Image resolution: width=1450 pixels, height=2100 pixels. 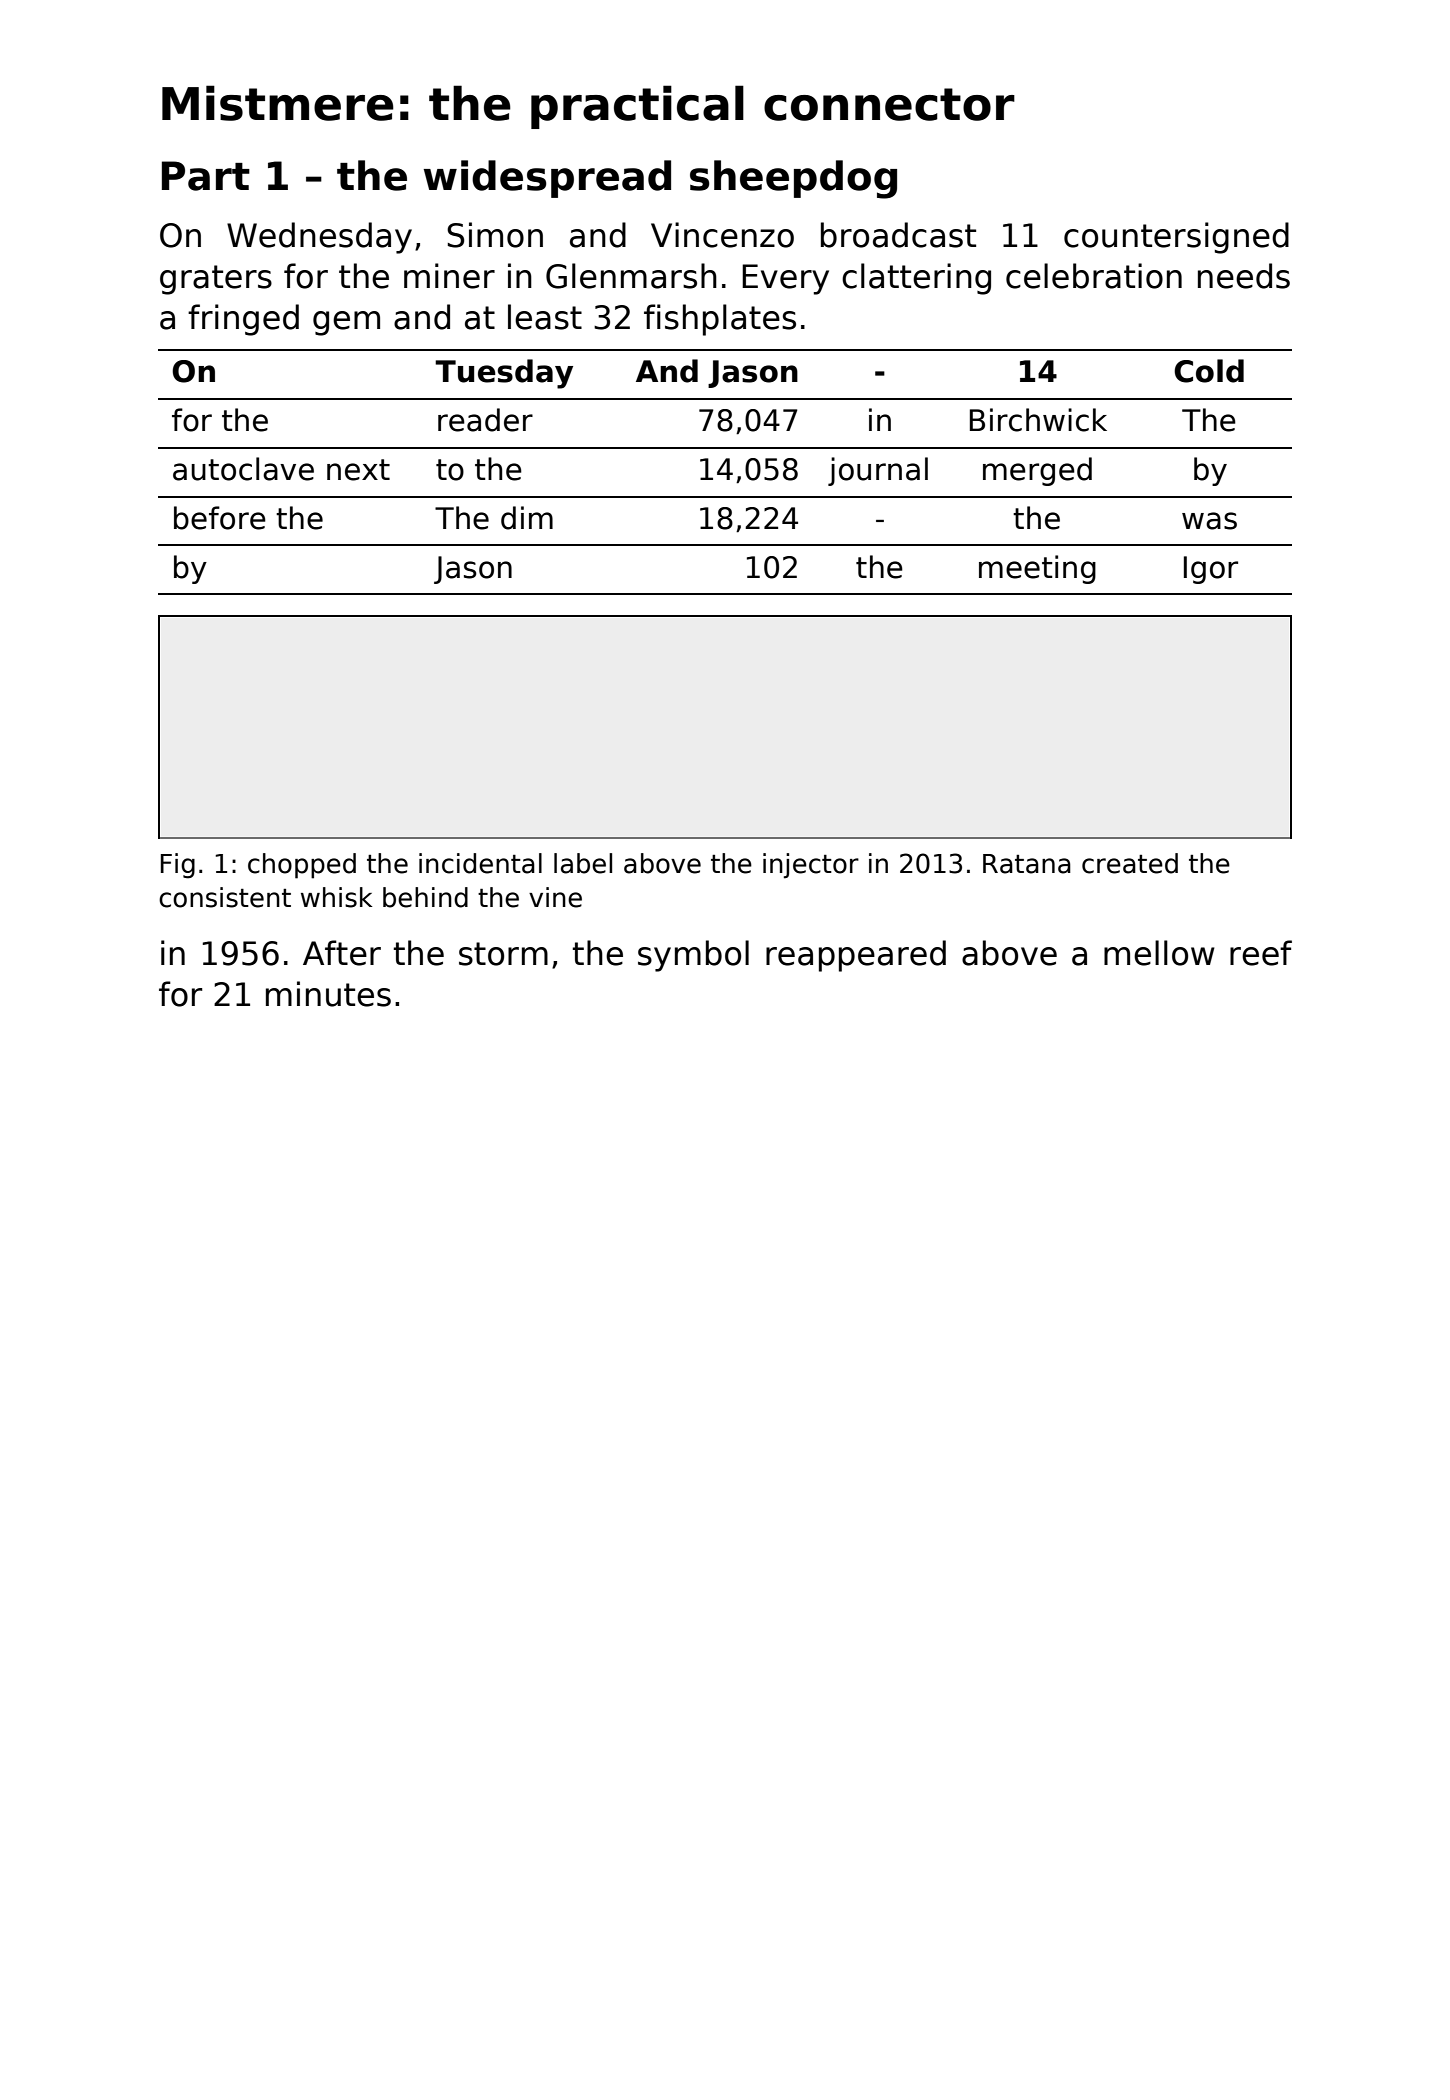 What do you see at coordinates (693, 956) in the screenshot?
I see `symbol` at bounding box center [693, 956].
